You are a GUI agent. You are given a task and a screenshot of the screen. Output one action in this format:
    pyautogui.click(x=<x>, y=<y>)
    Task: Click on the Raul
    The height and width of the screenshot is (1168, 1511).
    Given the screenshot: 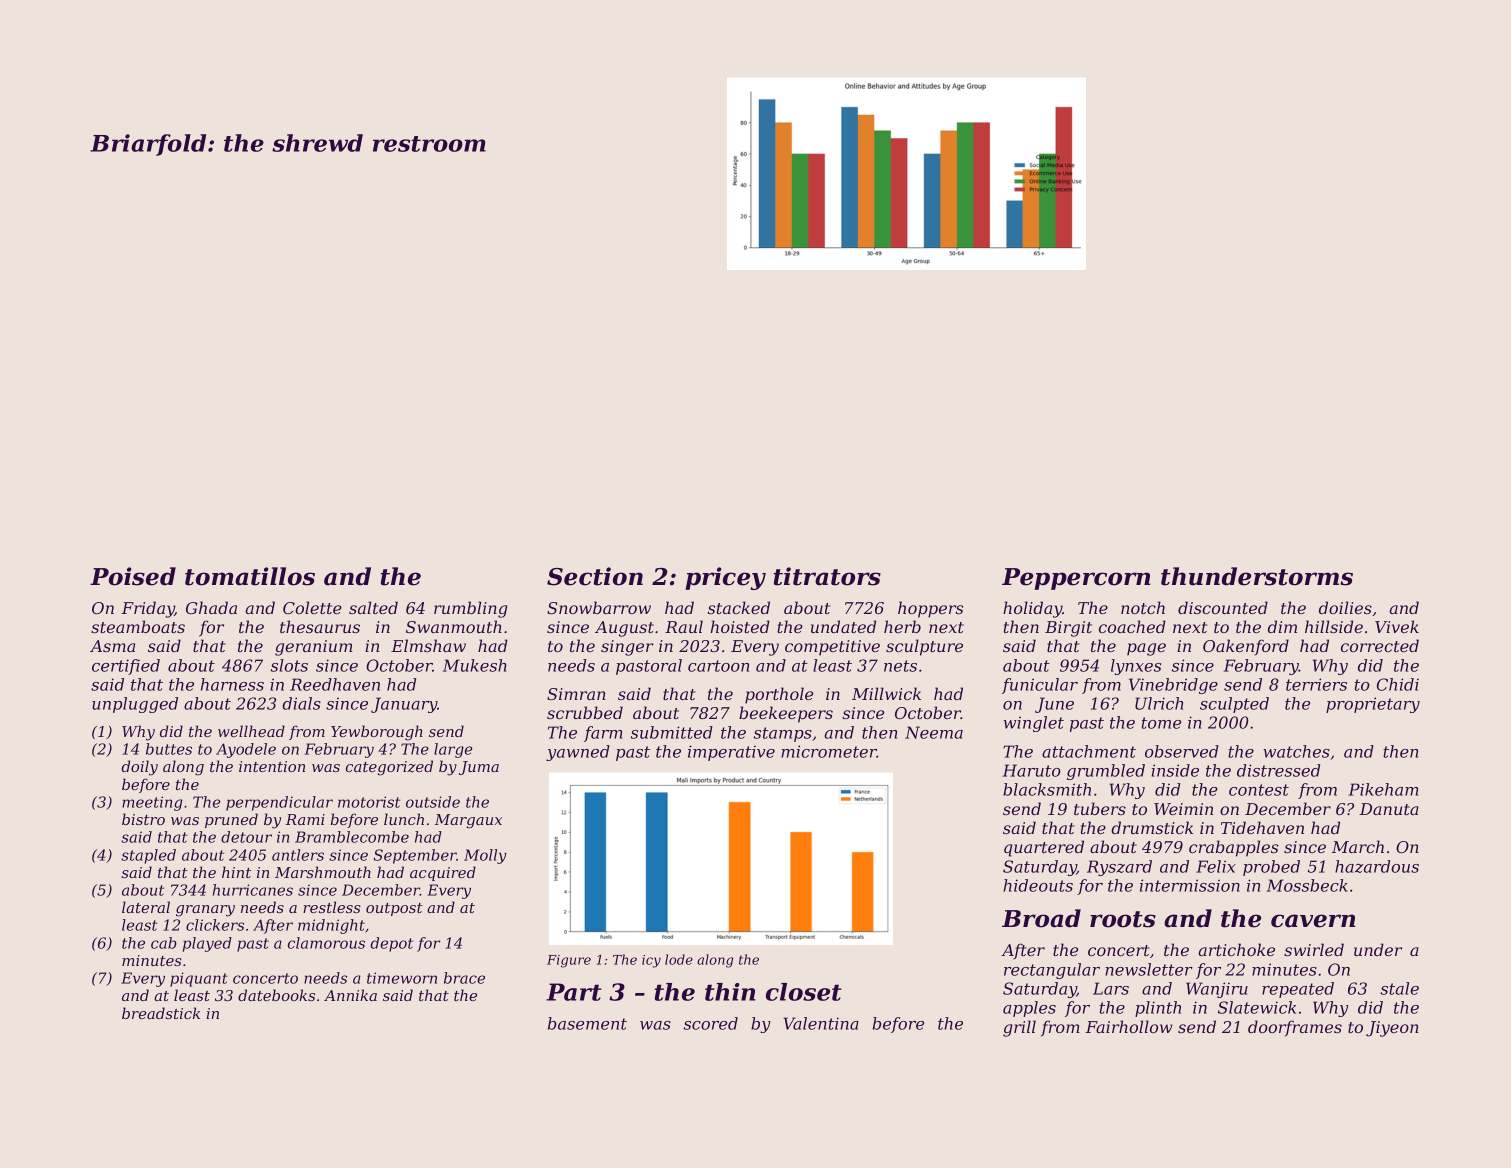 What is the action you would take?
    pyautogui.click(x=684, y=626)
